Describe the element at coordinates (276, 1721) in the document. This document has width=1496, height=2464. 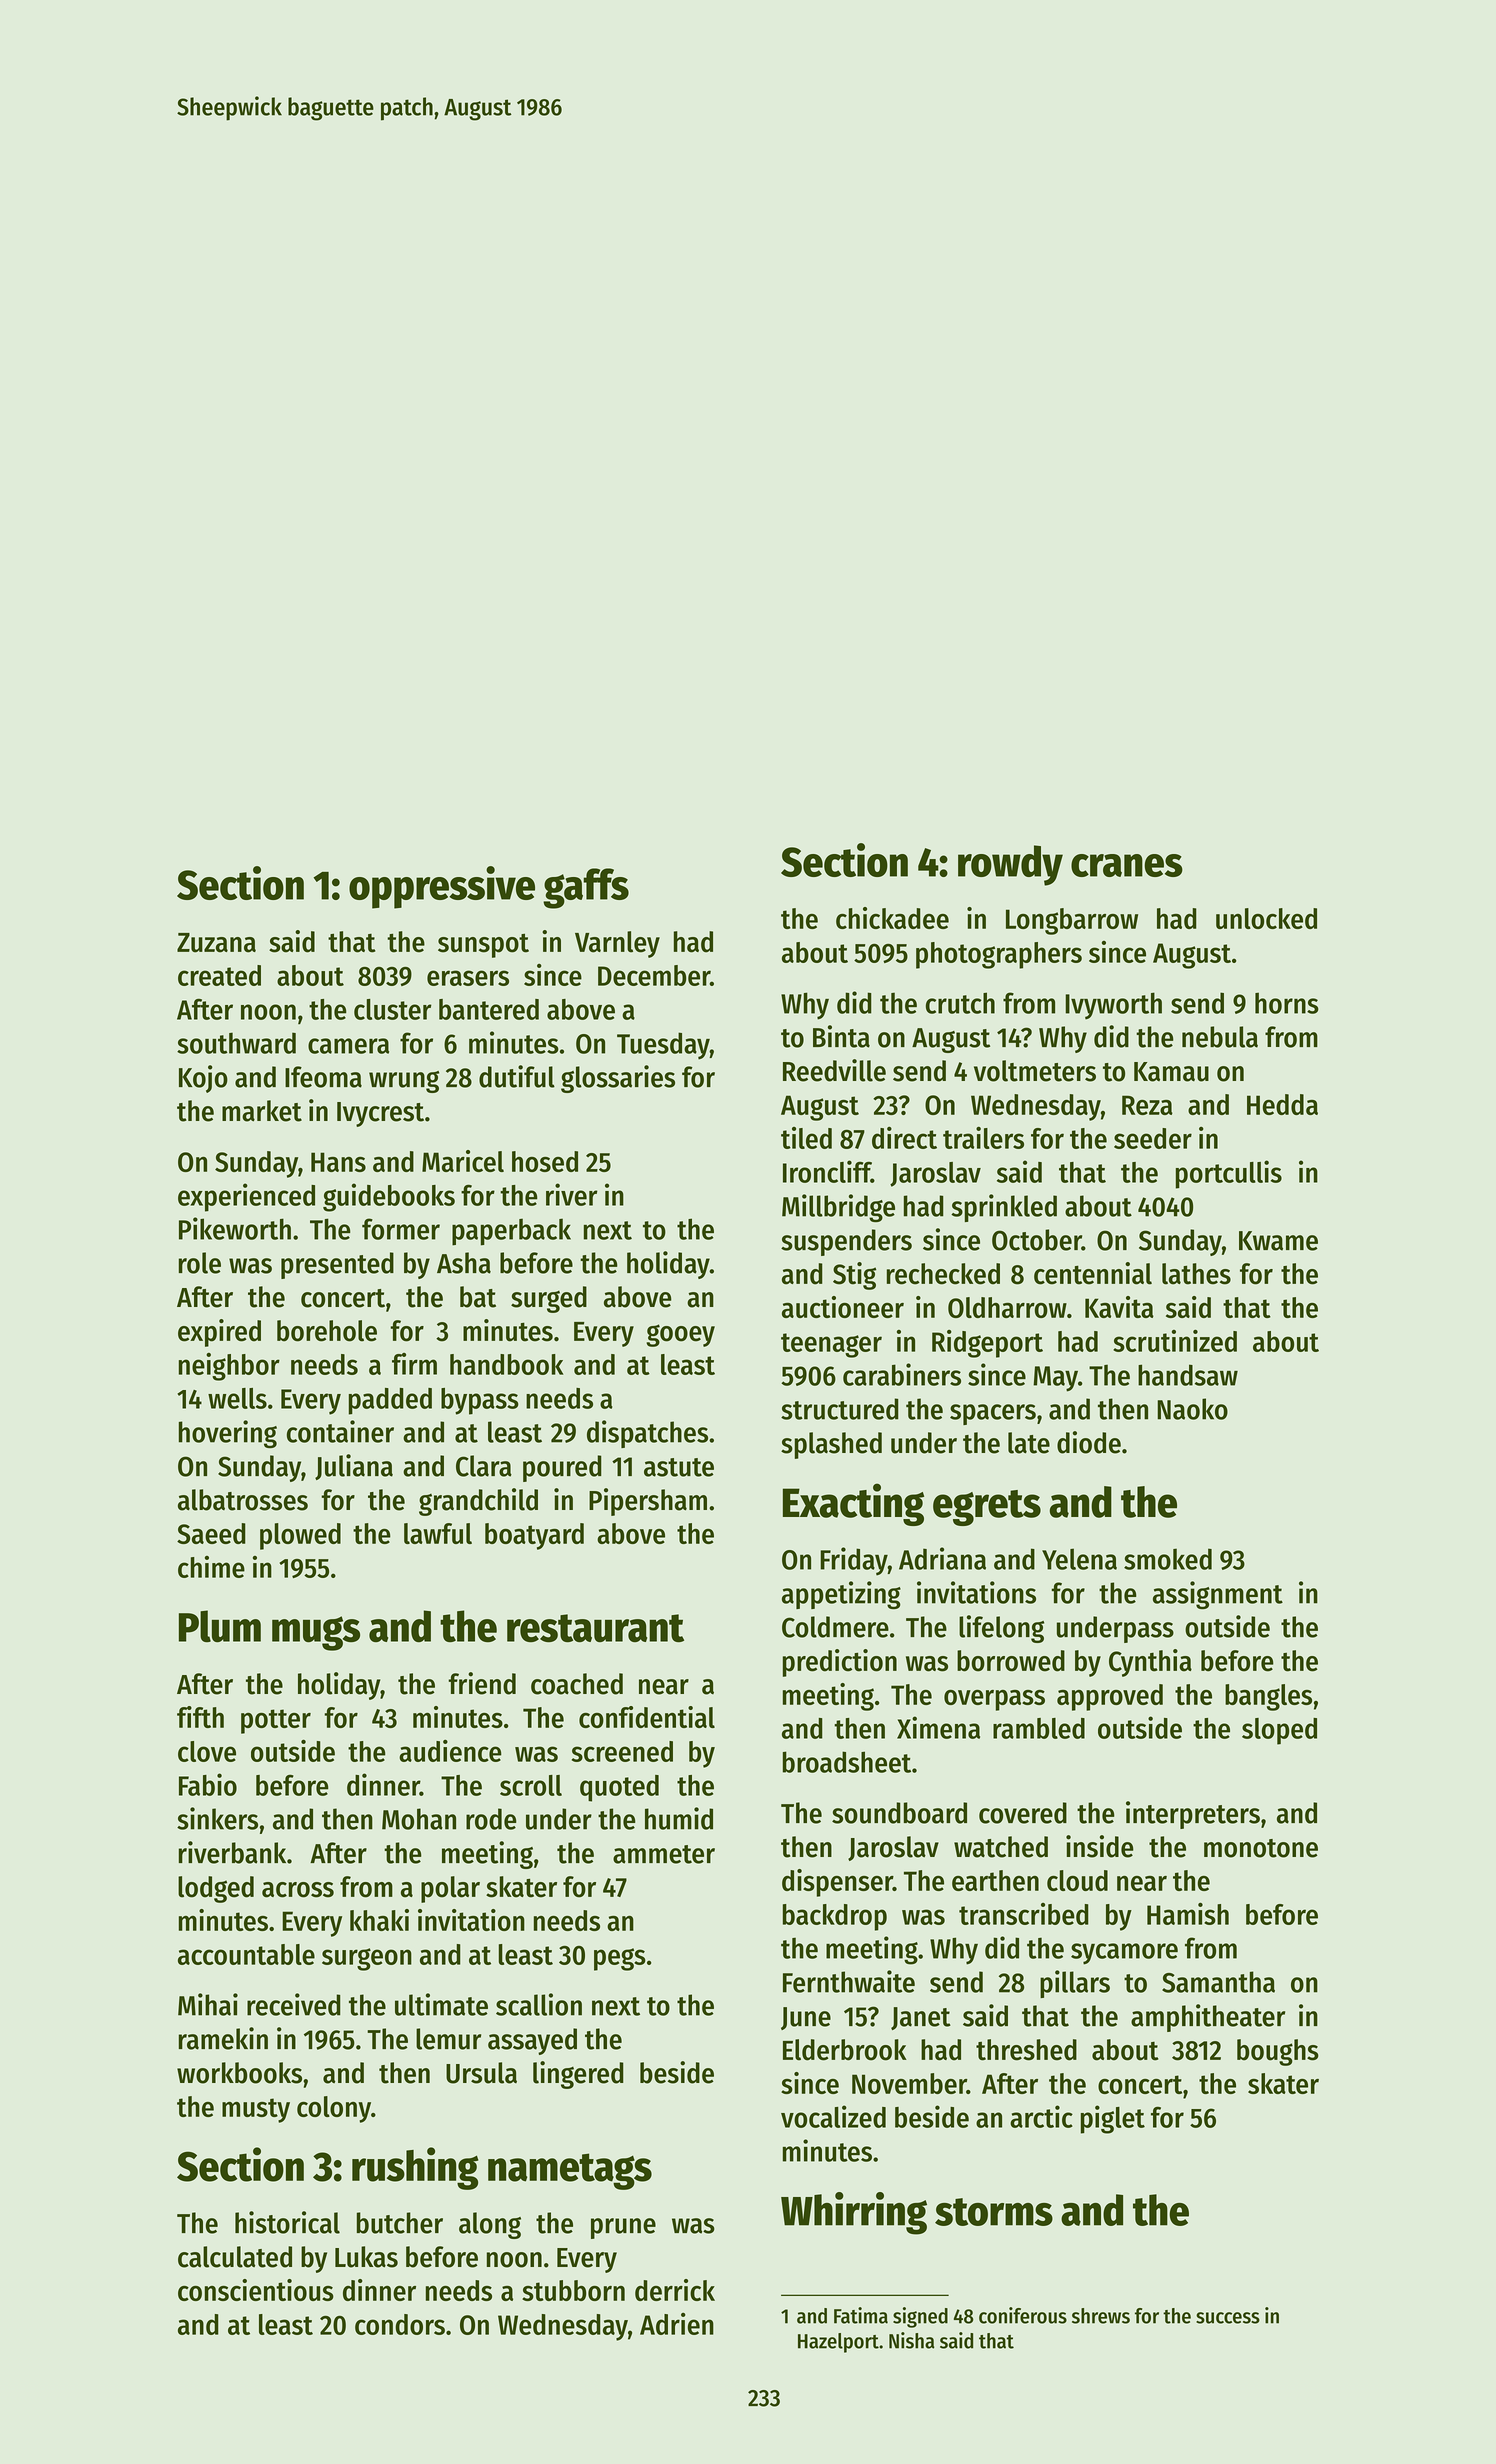
I see `potter` at that location.
